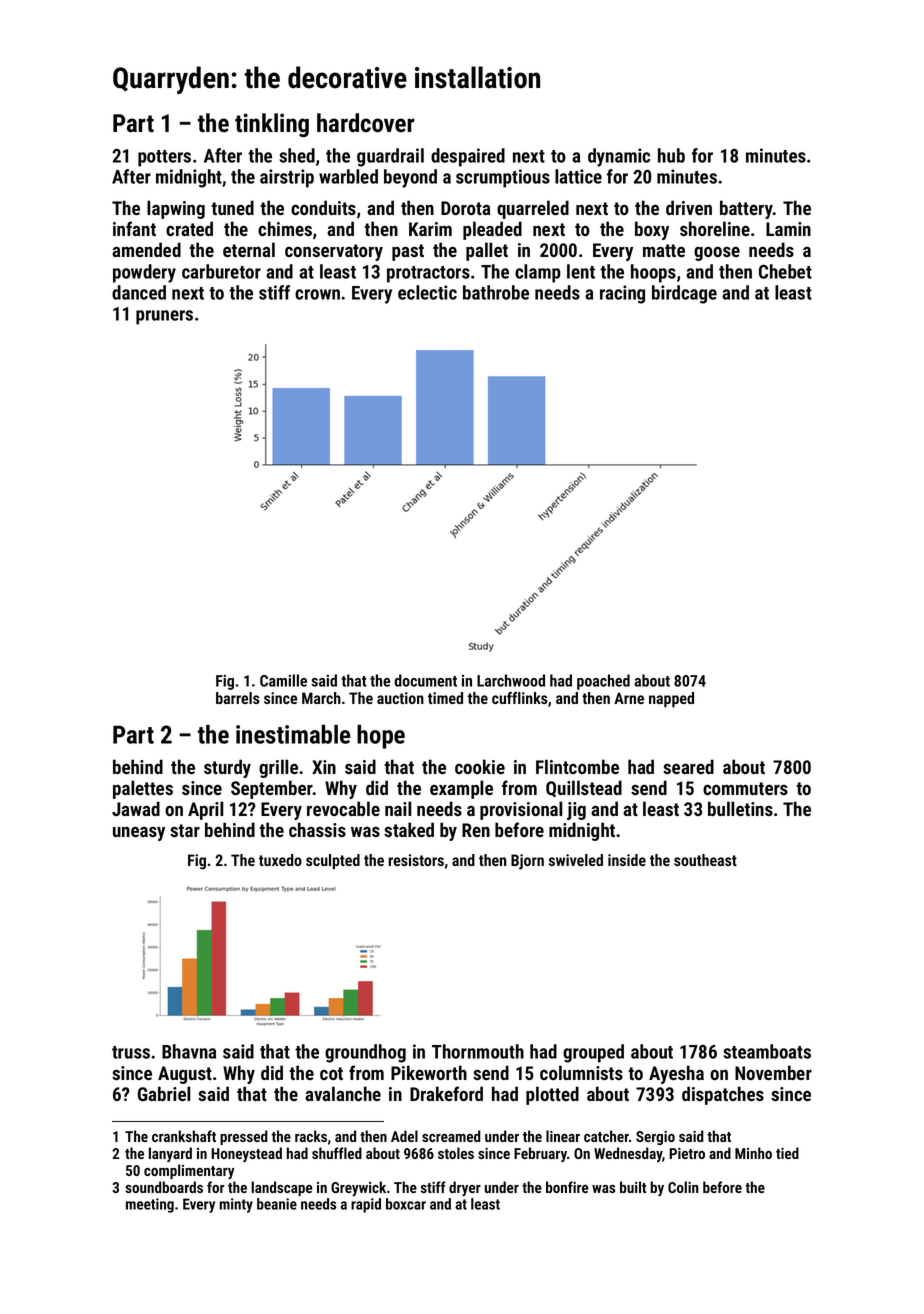 The width and height of the image is (924, 1314). I want to click on bathrobe, so click(496, 292).
